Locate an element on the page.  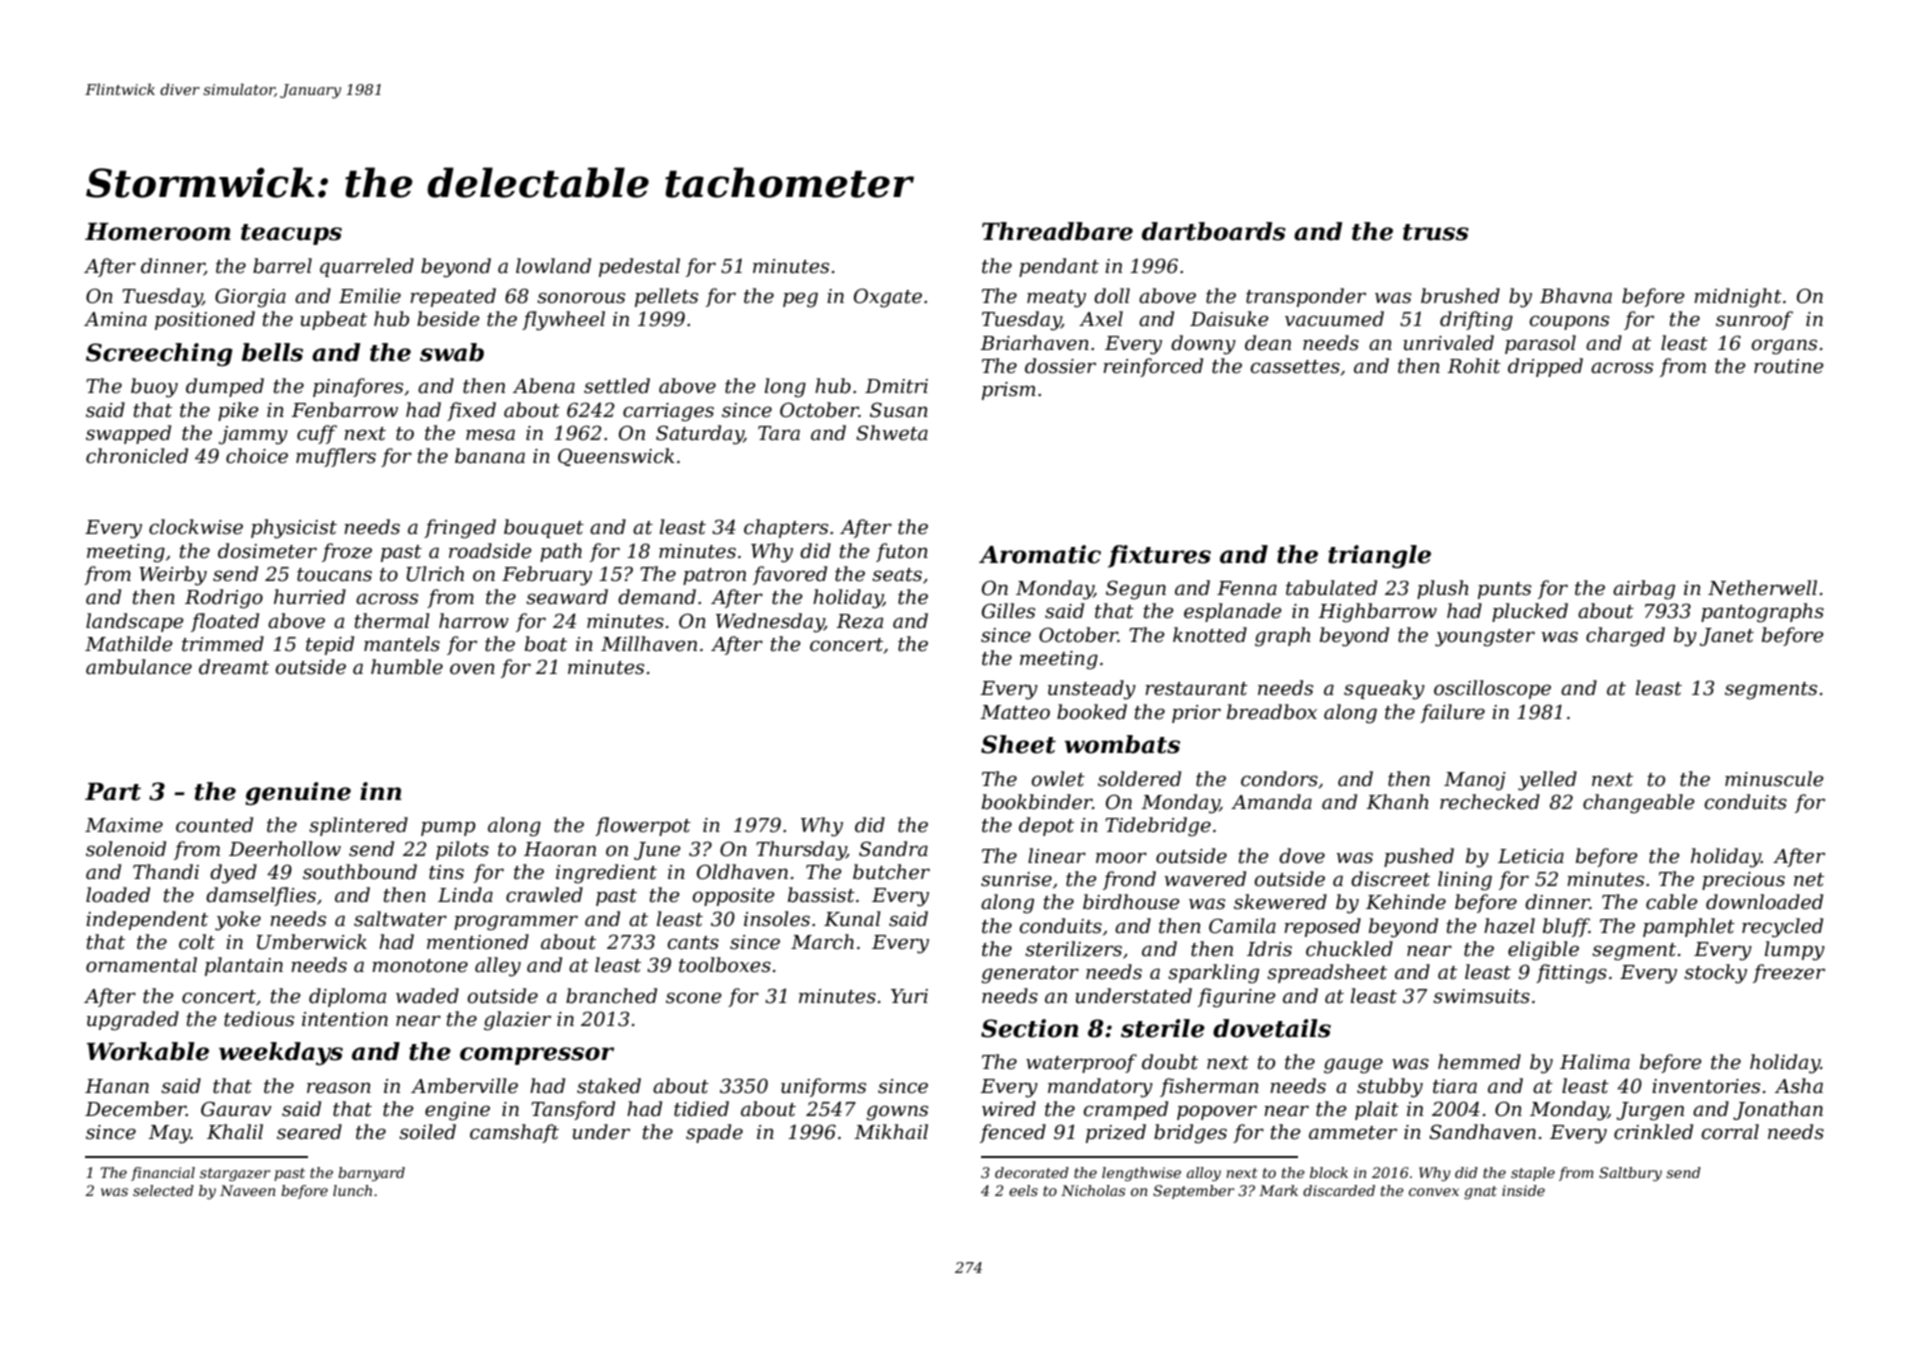
Homeroom is located at coordinates (158, 232).
